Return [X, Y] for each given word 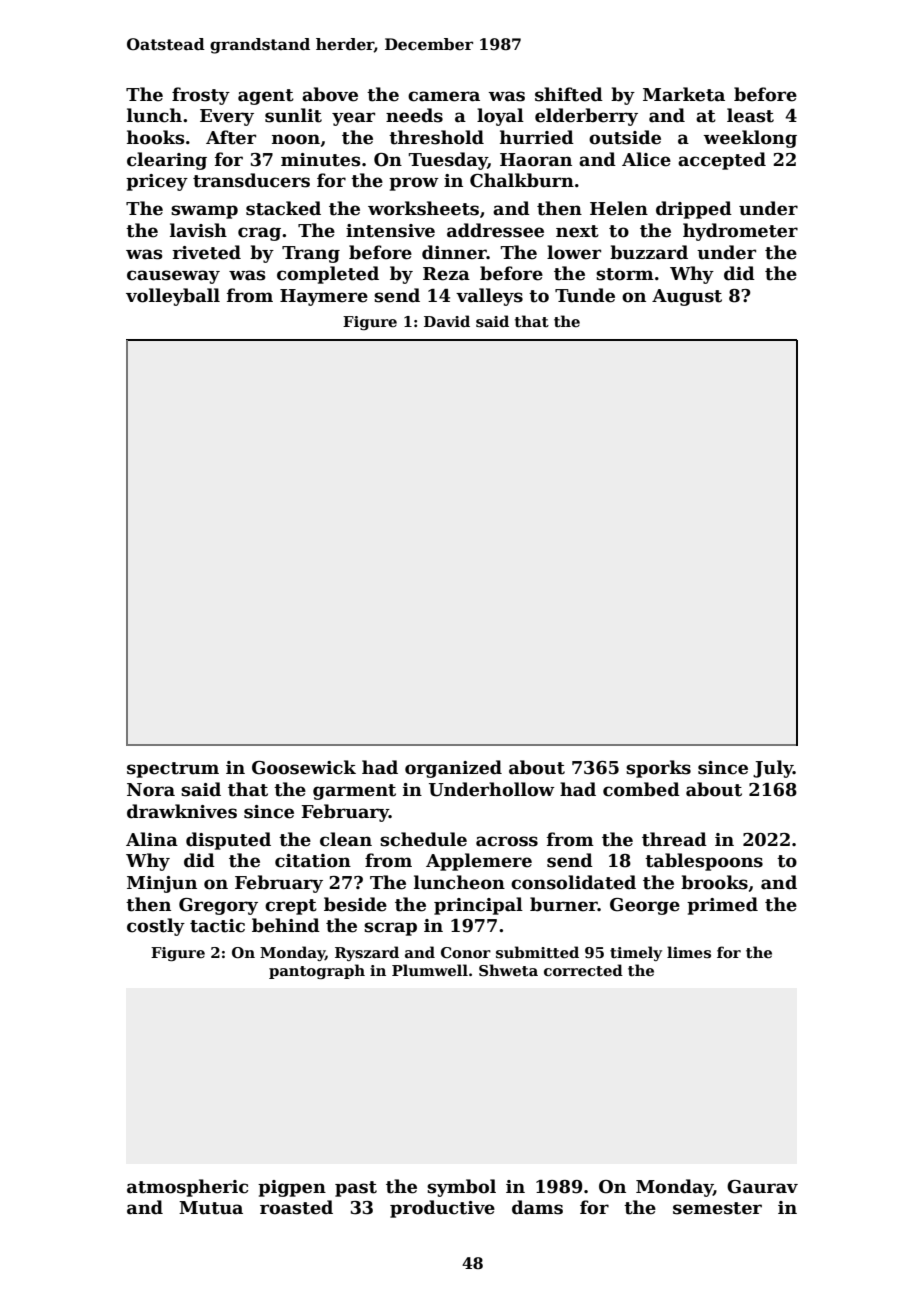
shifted [569, 94]
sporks [658, 769]
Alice [646, 159]
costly [156, 927]
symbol [461, 1188]
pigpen [292, 1188]
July [773, 769]
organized [453, 769]
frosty [201, 96]
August [687, 297]
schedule [423, 839]
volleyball [173, 297]
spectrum [173, 770]
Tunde [585, 295]
